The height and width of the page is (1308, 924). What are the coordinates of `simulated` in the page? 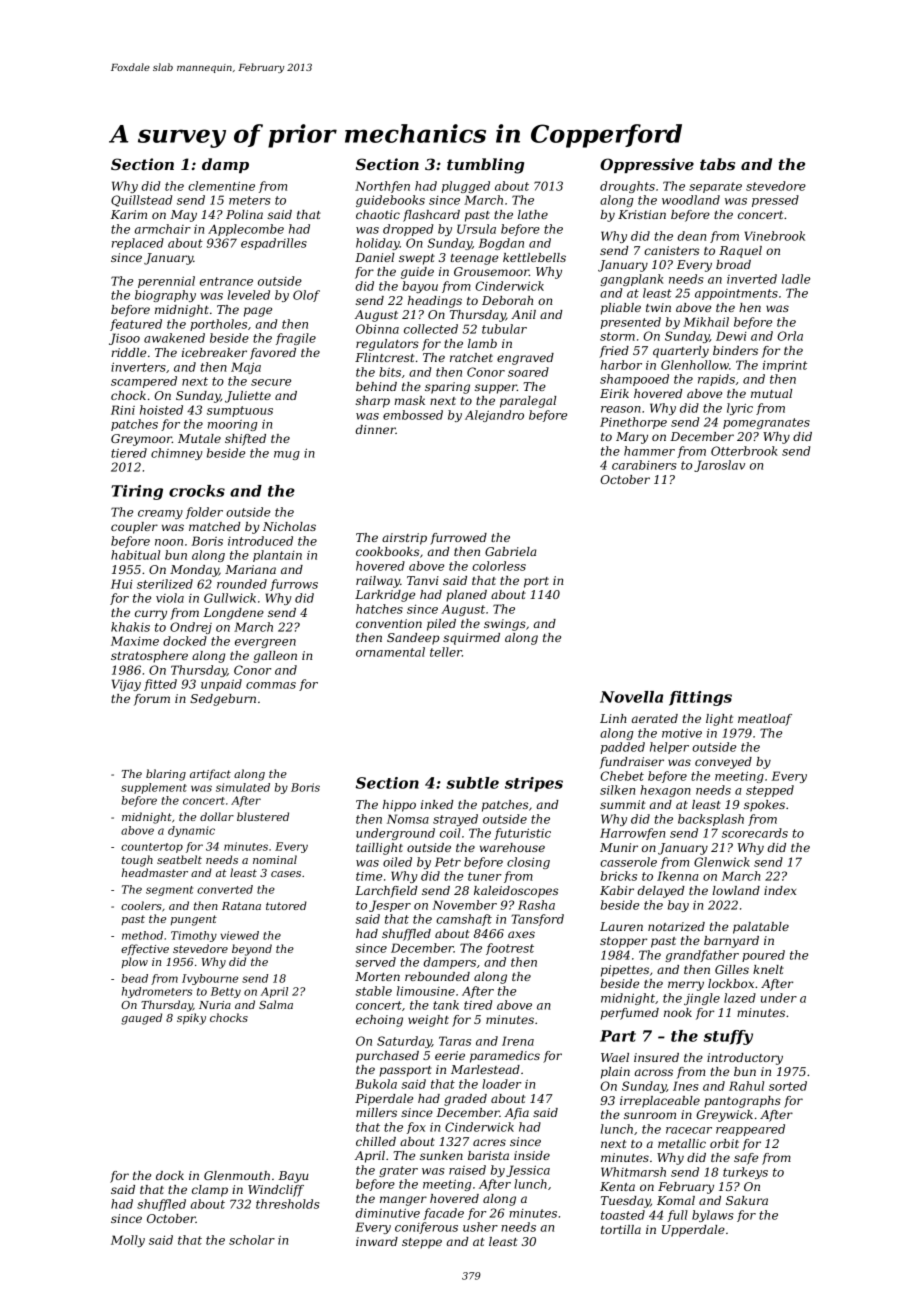 It's located at (243, 787).
